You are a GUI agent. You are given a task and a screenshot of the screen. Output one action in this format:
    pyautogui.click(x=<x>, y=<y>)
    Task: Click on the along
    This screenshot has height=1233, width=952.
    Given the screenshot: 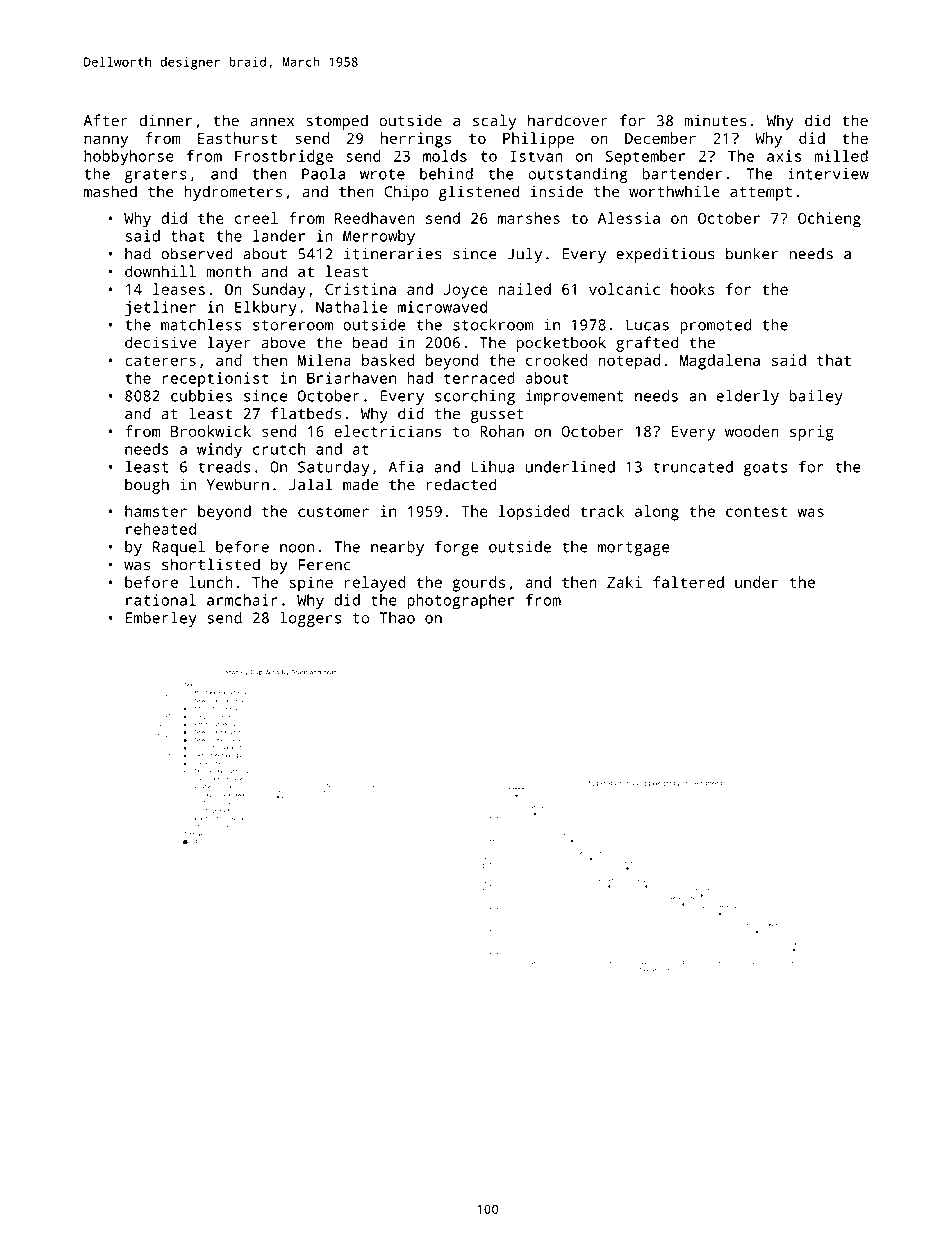 What is the action you would take?
    pyautogui.click(x=657, y=513)
